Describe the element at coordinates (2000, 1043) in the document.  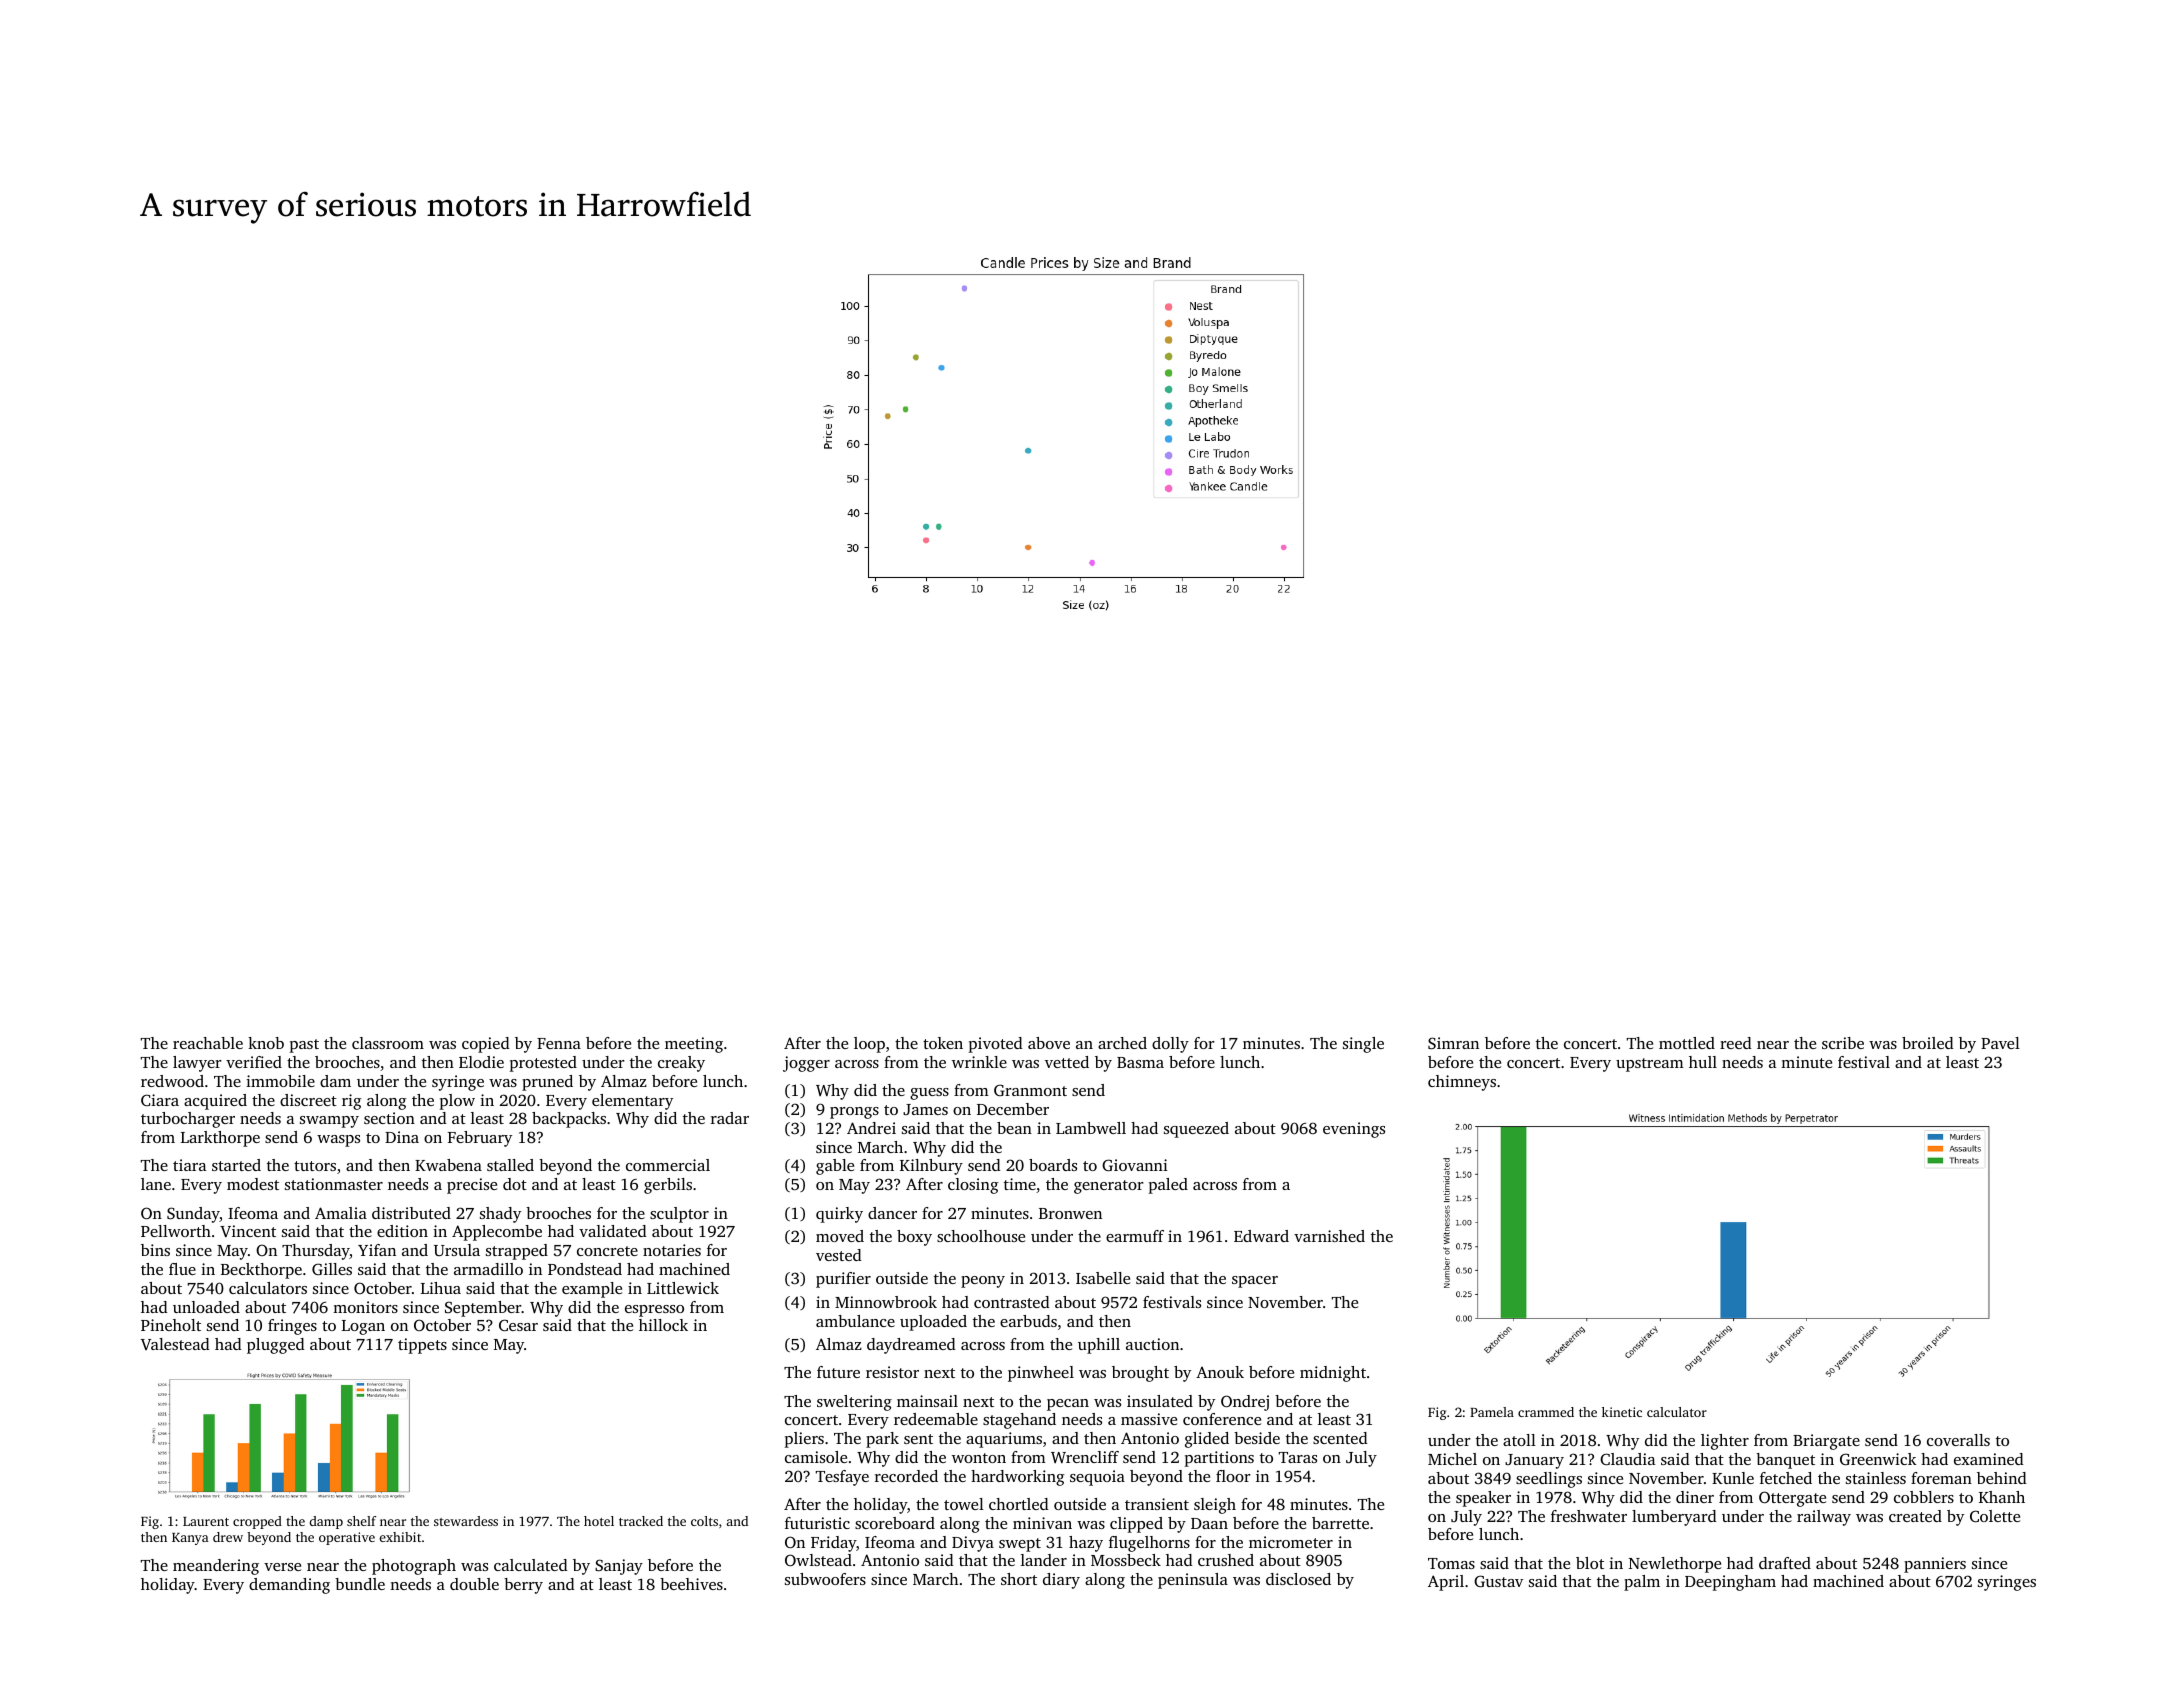
I see `Pavel` at that location.
